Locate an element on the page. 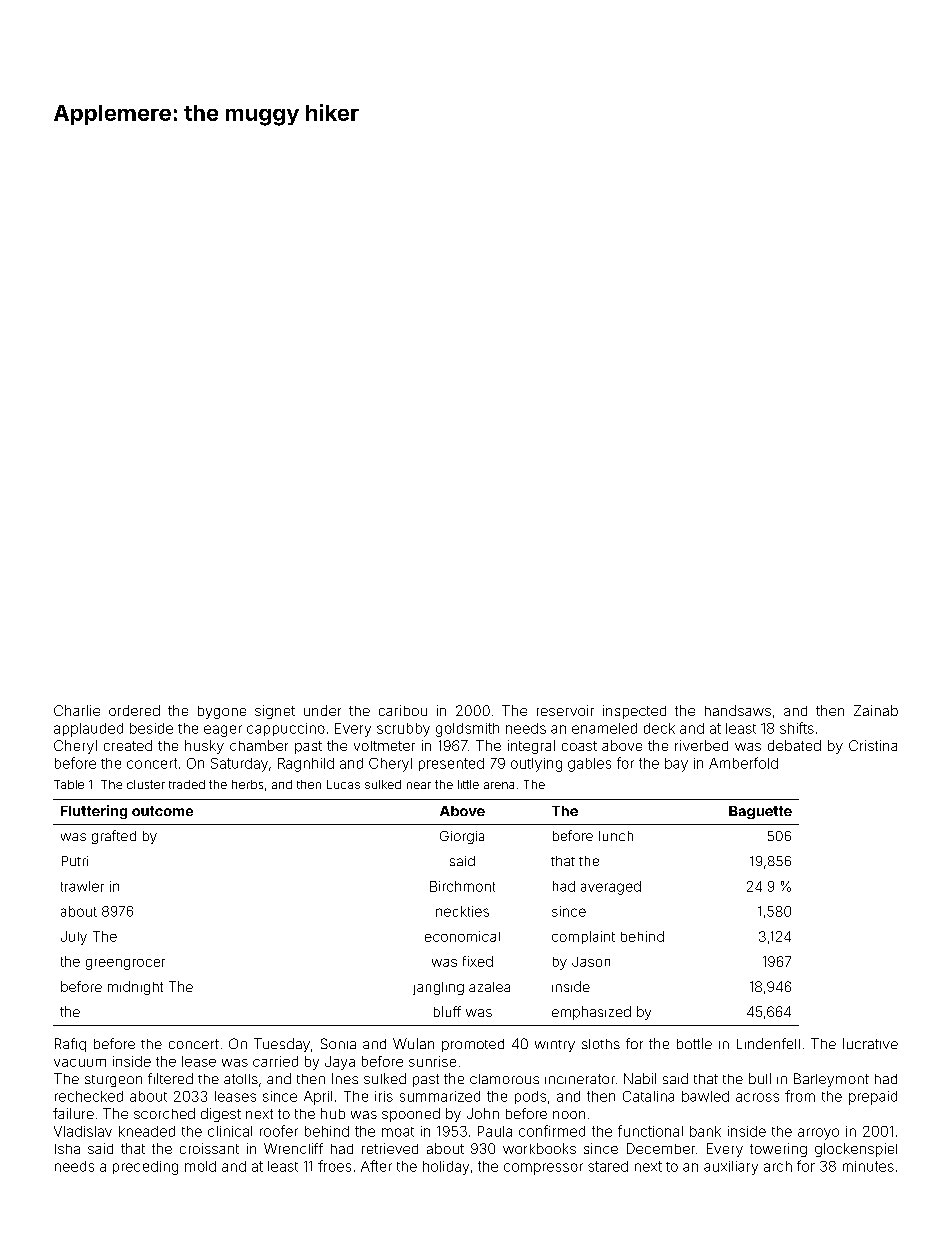 The height and width of the page is (1233, 952). signet is located at coordinates (275, 712).
